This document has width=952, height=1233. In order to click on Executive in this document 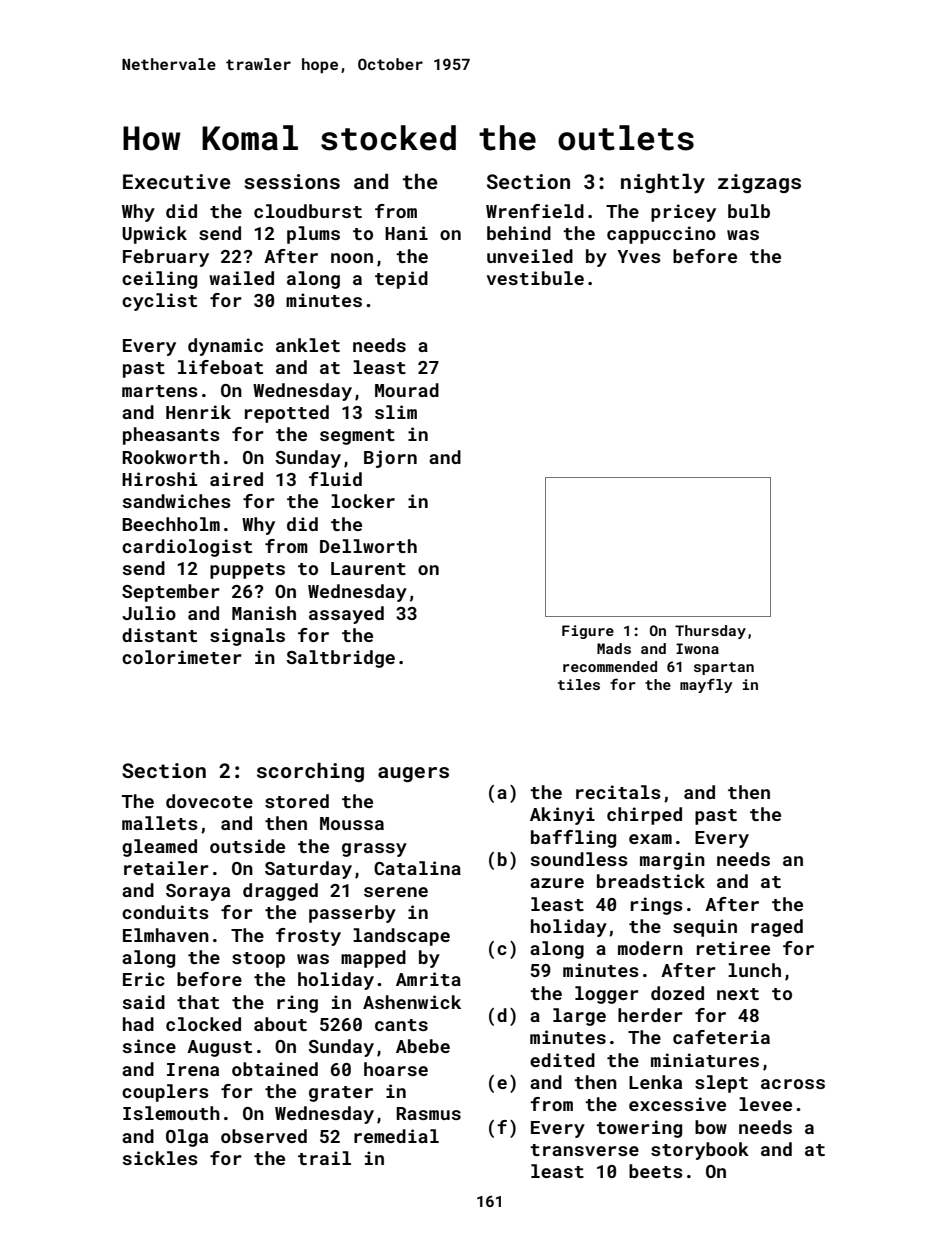, I will do `click(177, 181)`.
